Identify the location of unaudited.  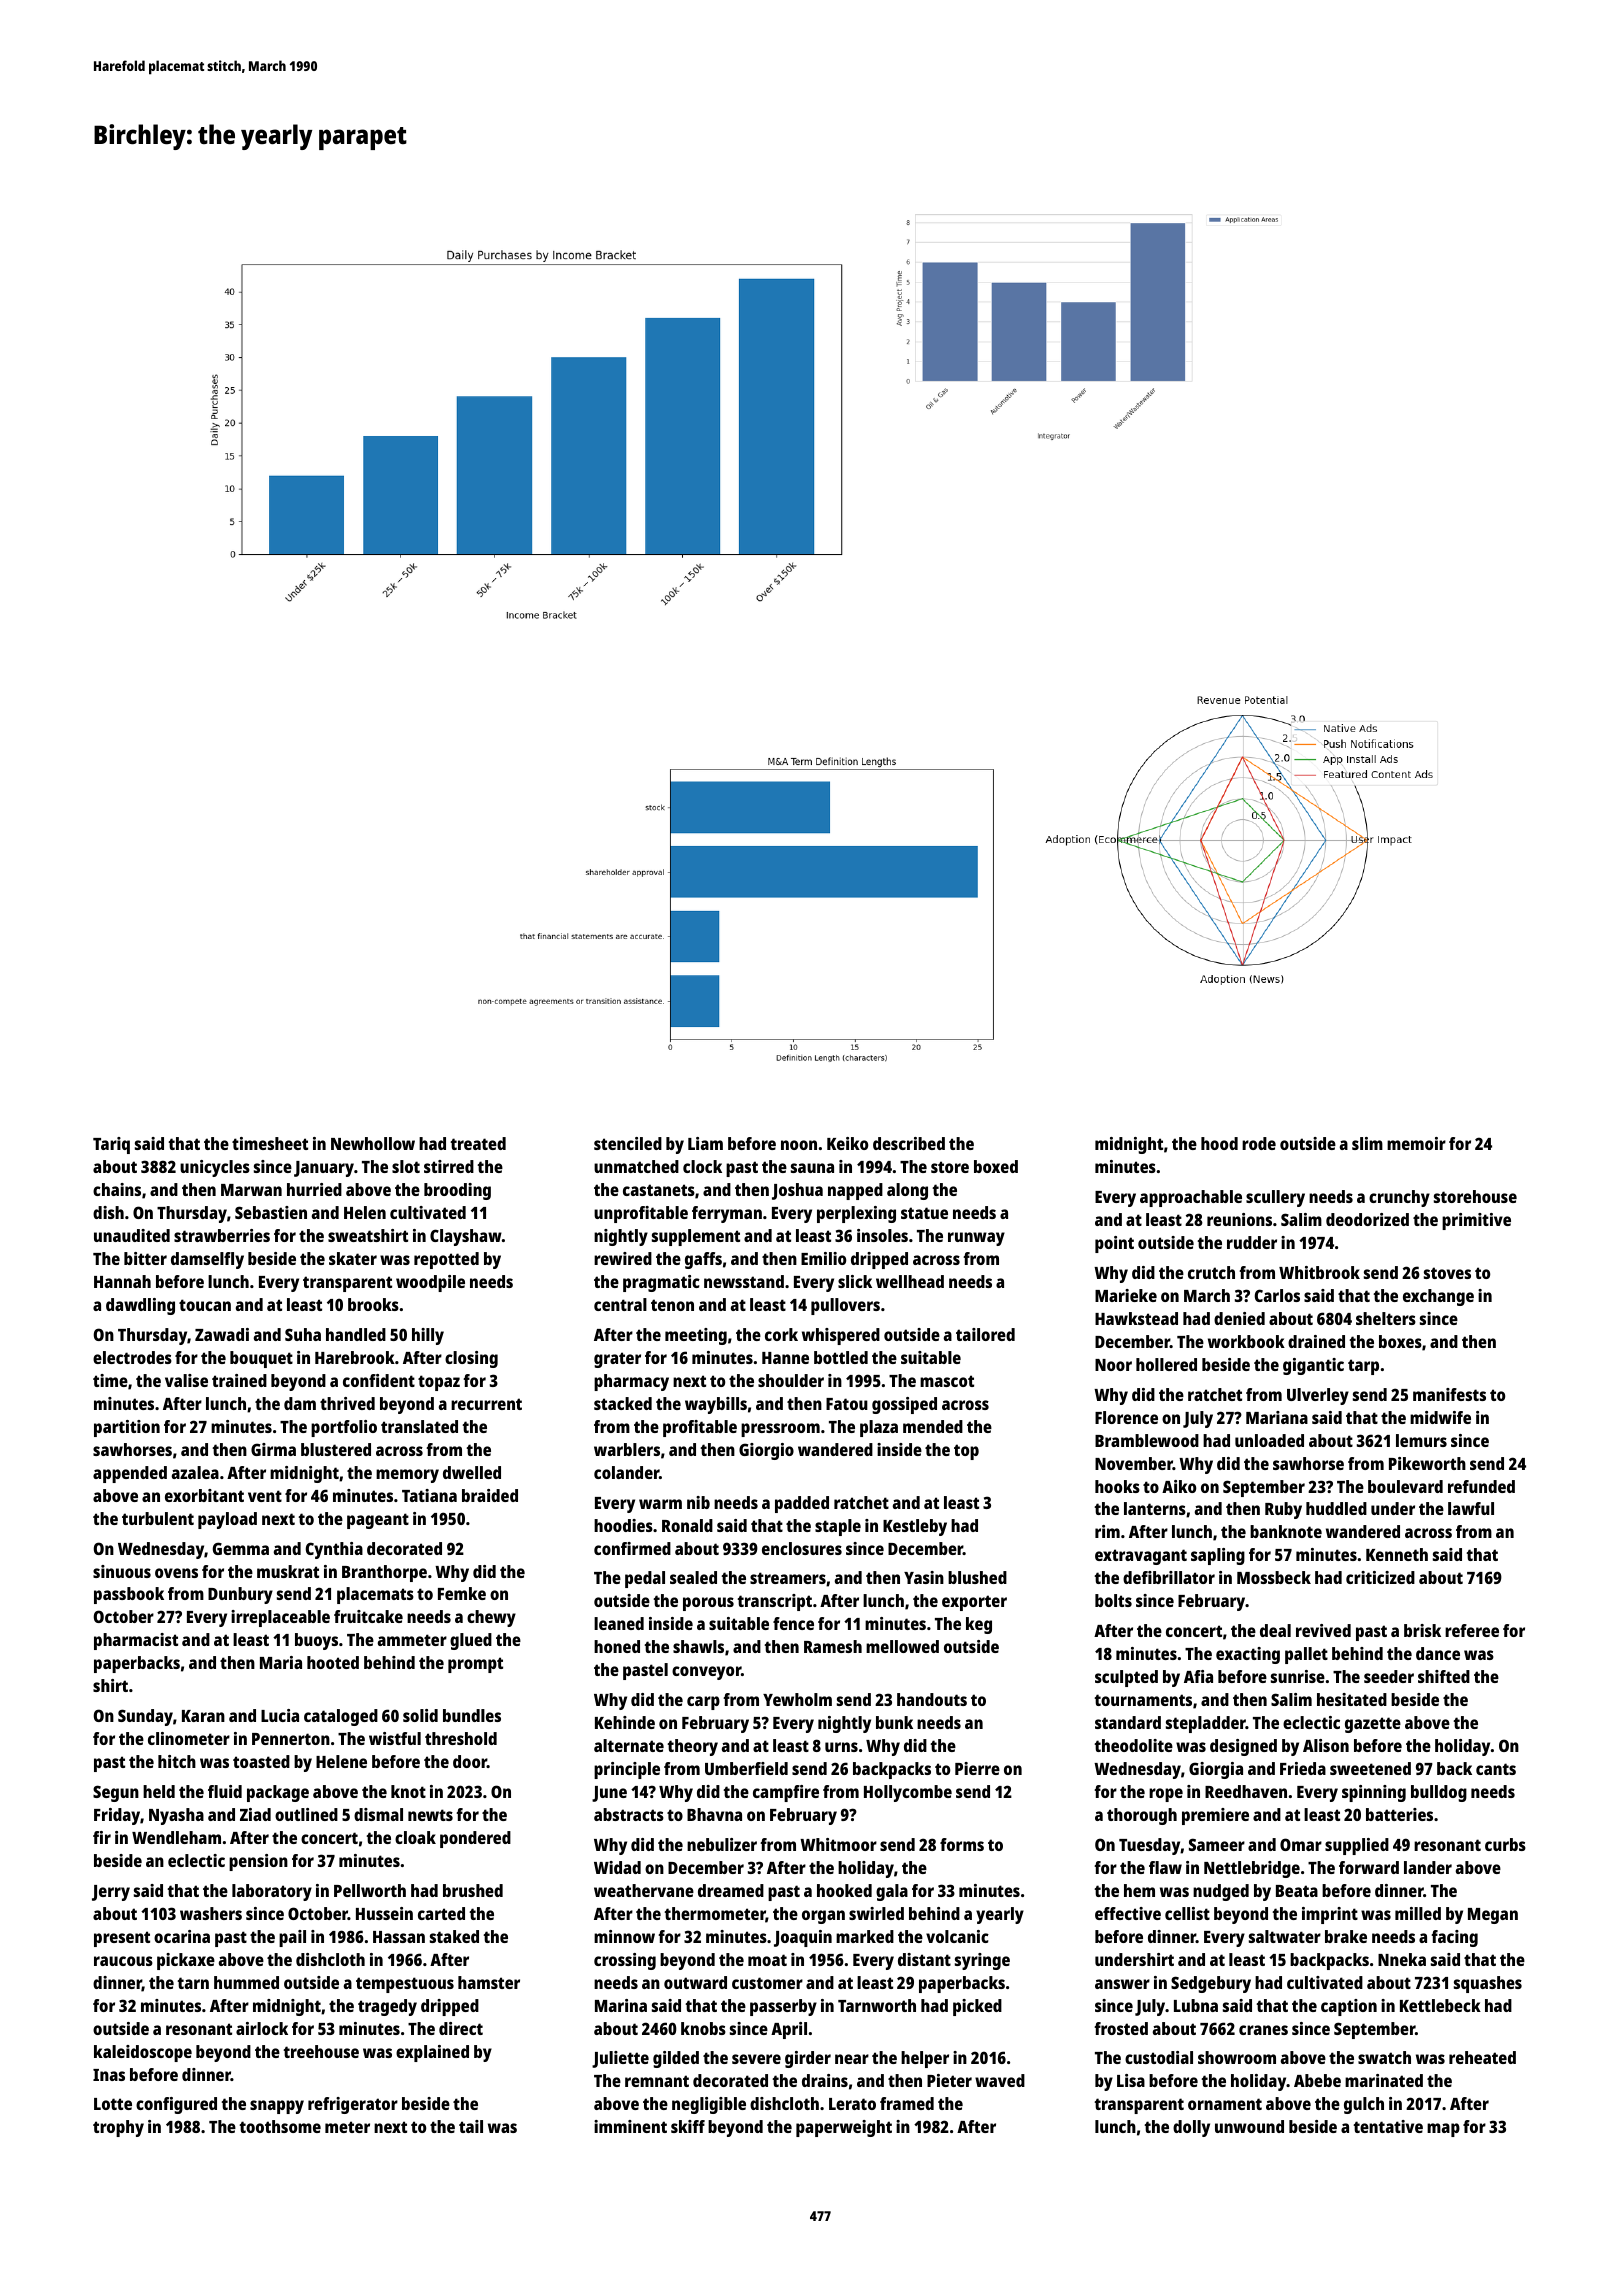
(132, 1235).
